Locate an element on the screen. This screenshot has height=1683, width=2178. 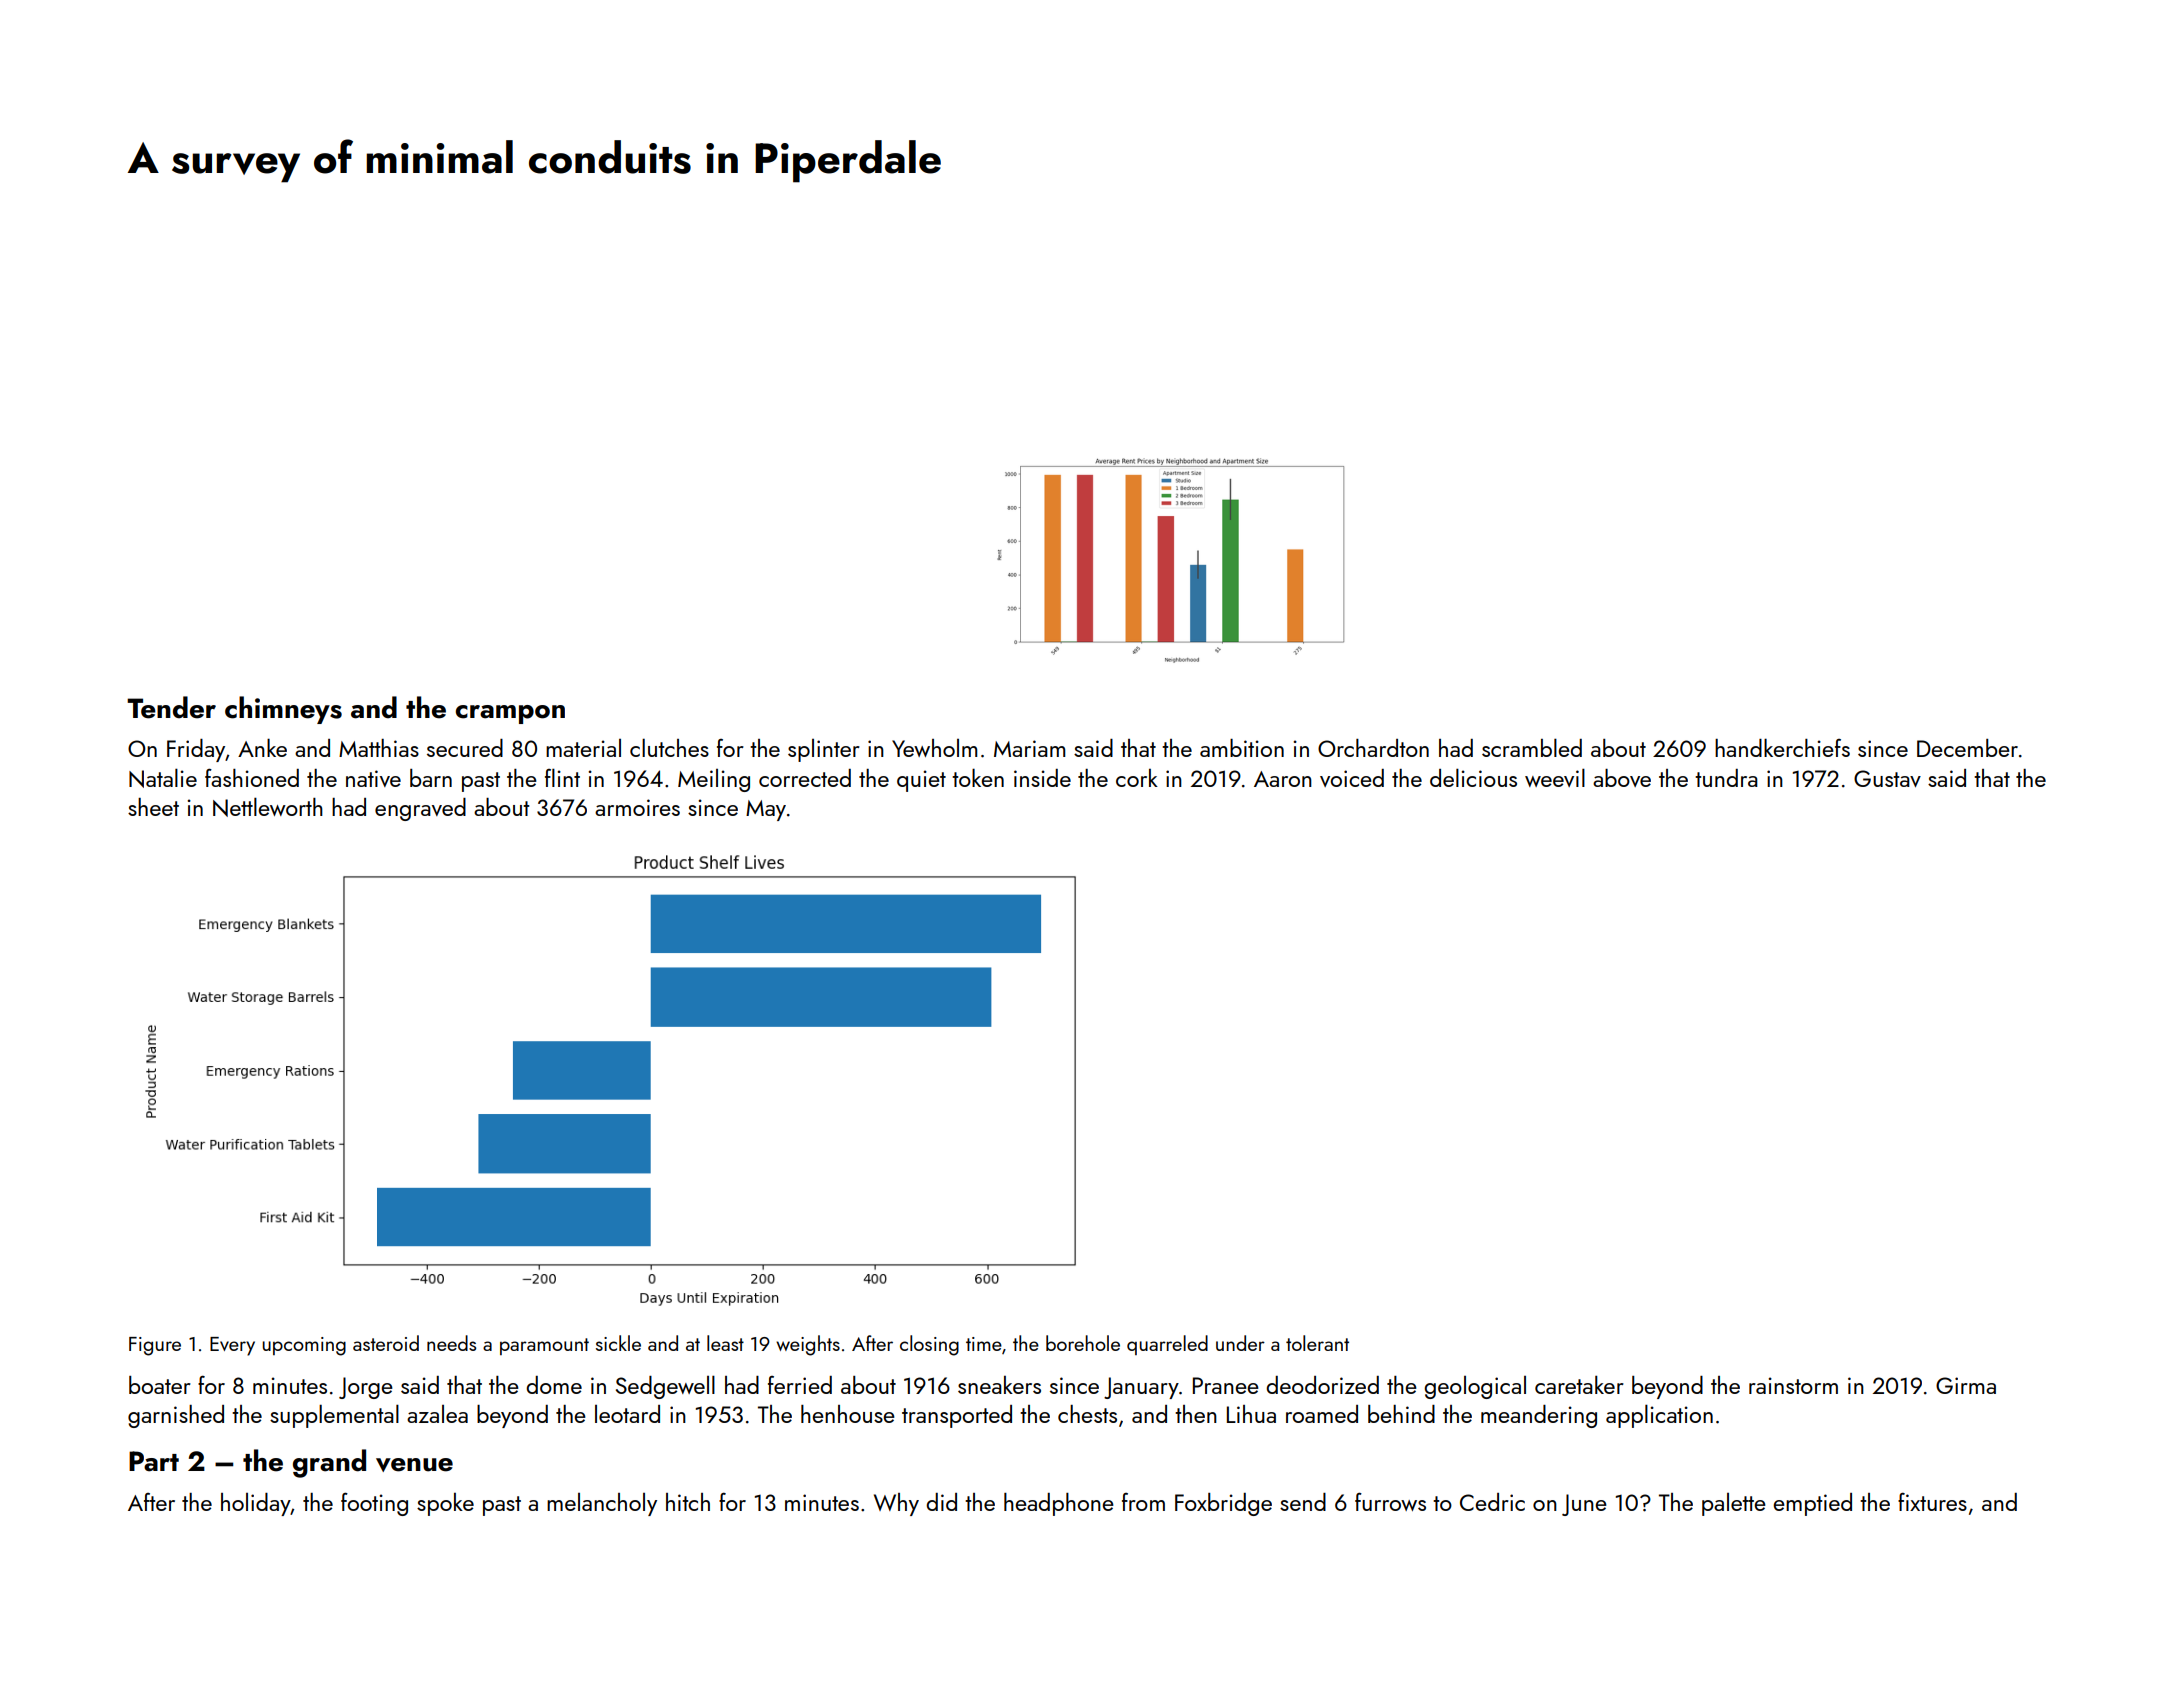
Nettleworth is located at coordinates (268, 807).
